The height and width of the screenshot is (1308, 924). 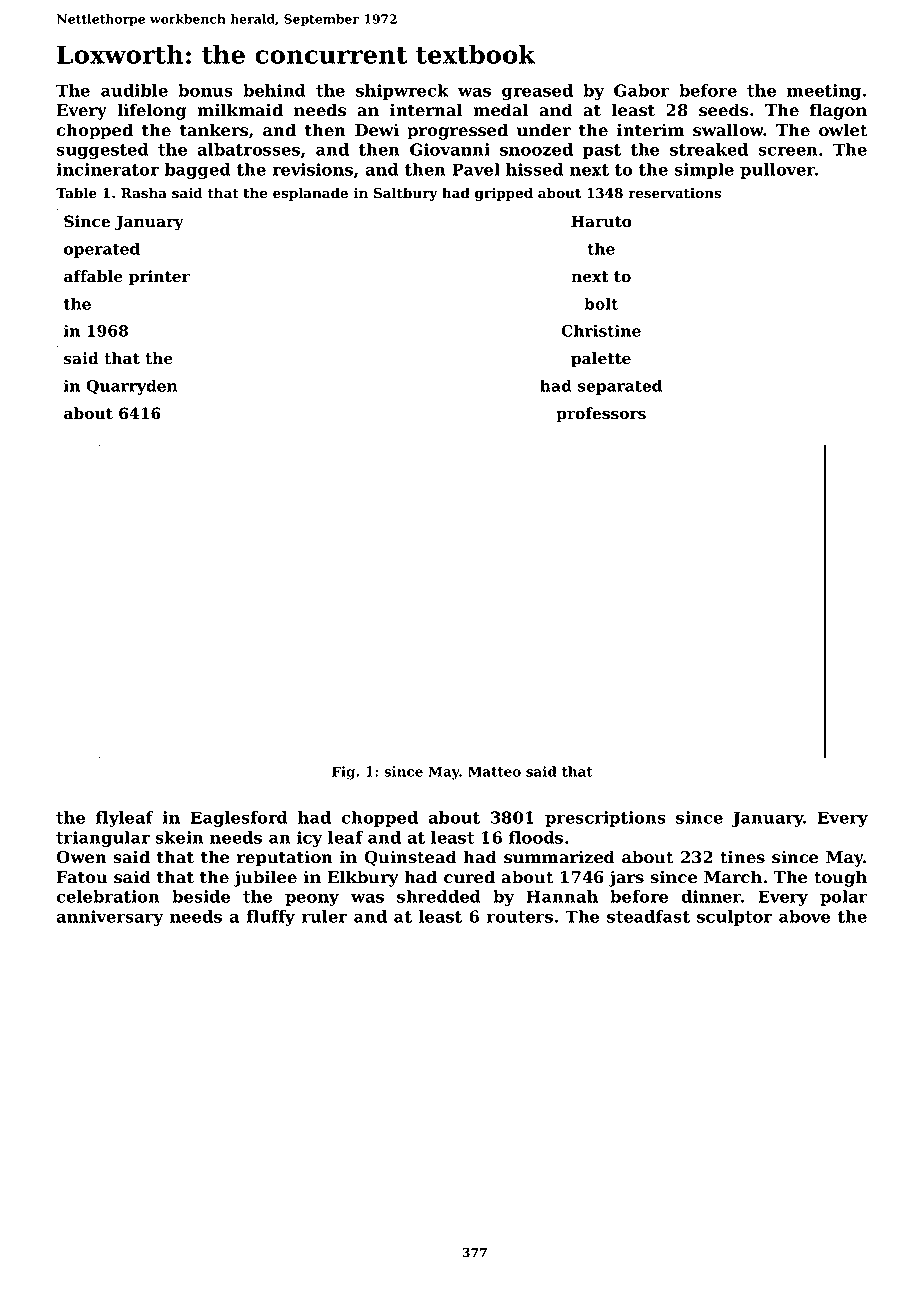 What do you see at coordinates (601, 415) in the screenshot?
I see `professors` at bounding box center [601, 415].
